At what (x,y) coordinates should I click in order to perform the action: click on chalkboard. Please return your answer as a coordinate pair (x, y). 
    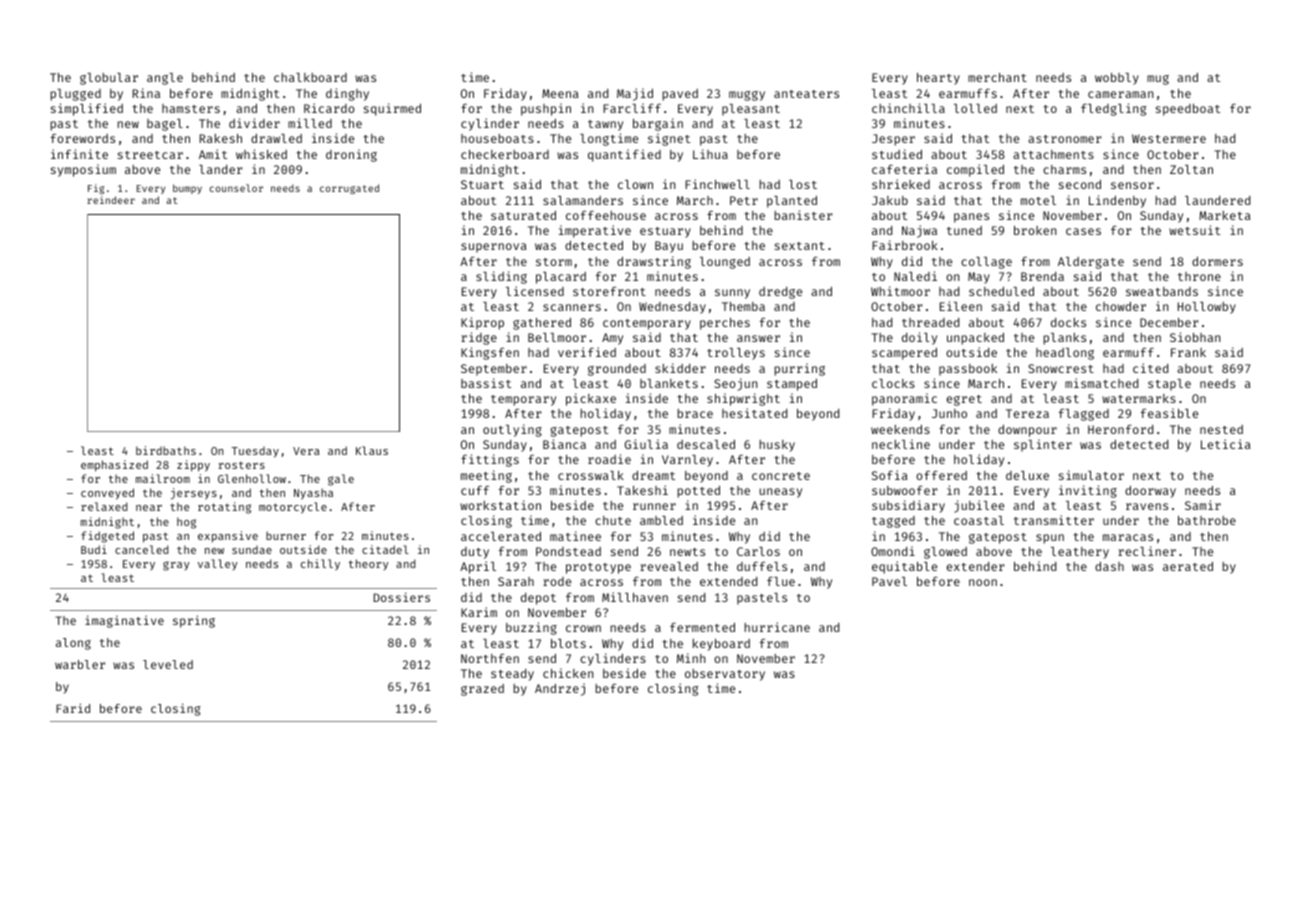
    Looking at the image, I should click on (310, 77).
